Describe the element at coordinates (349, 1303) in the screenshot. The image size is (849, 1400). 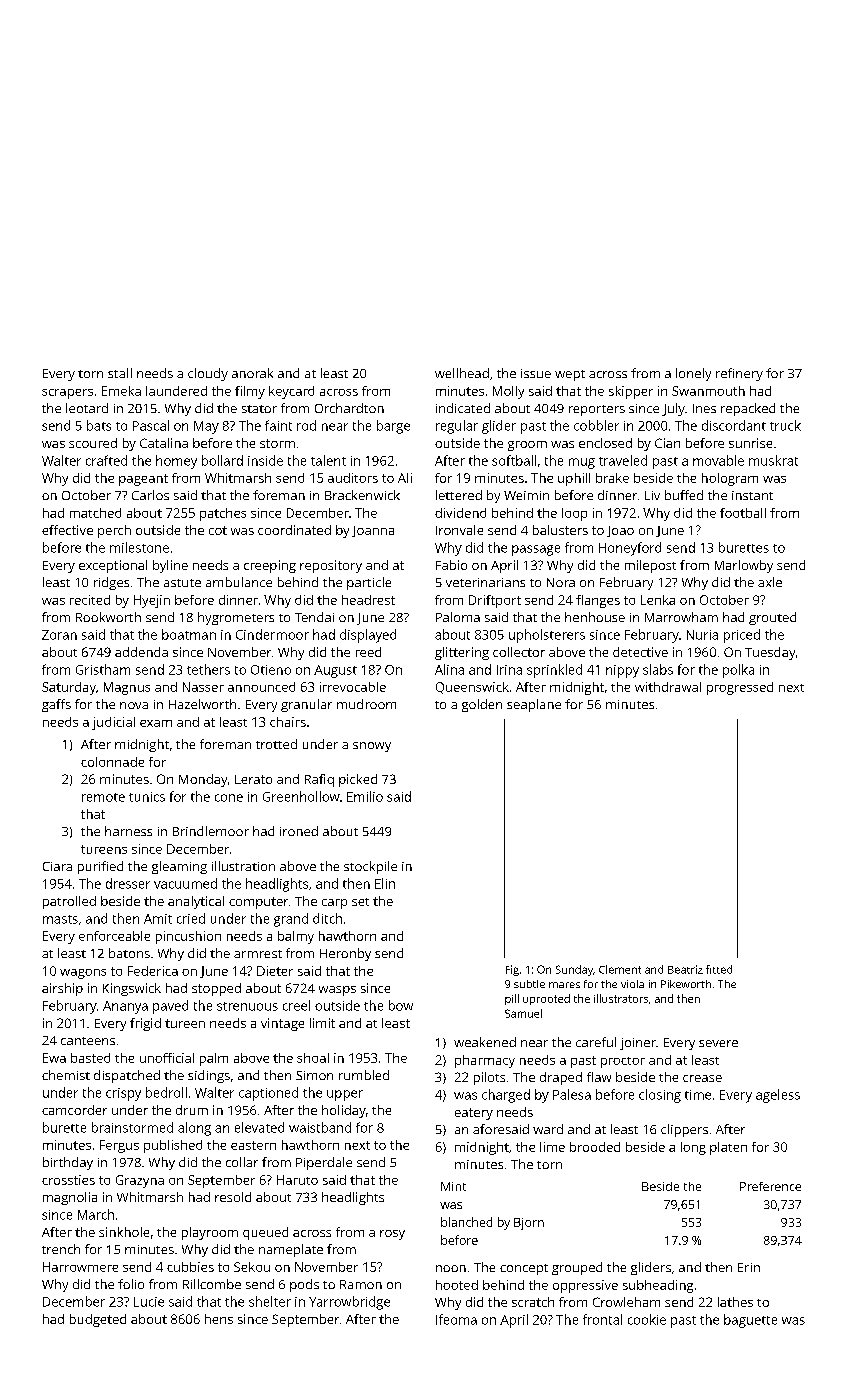
I see `Yarrowbridge` at that location.
